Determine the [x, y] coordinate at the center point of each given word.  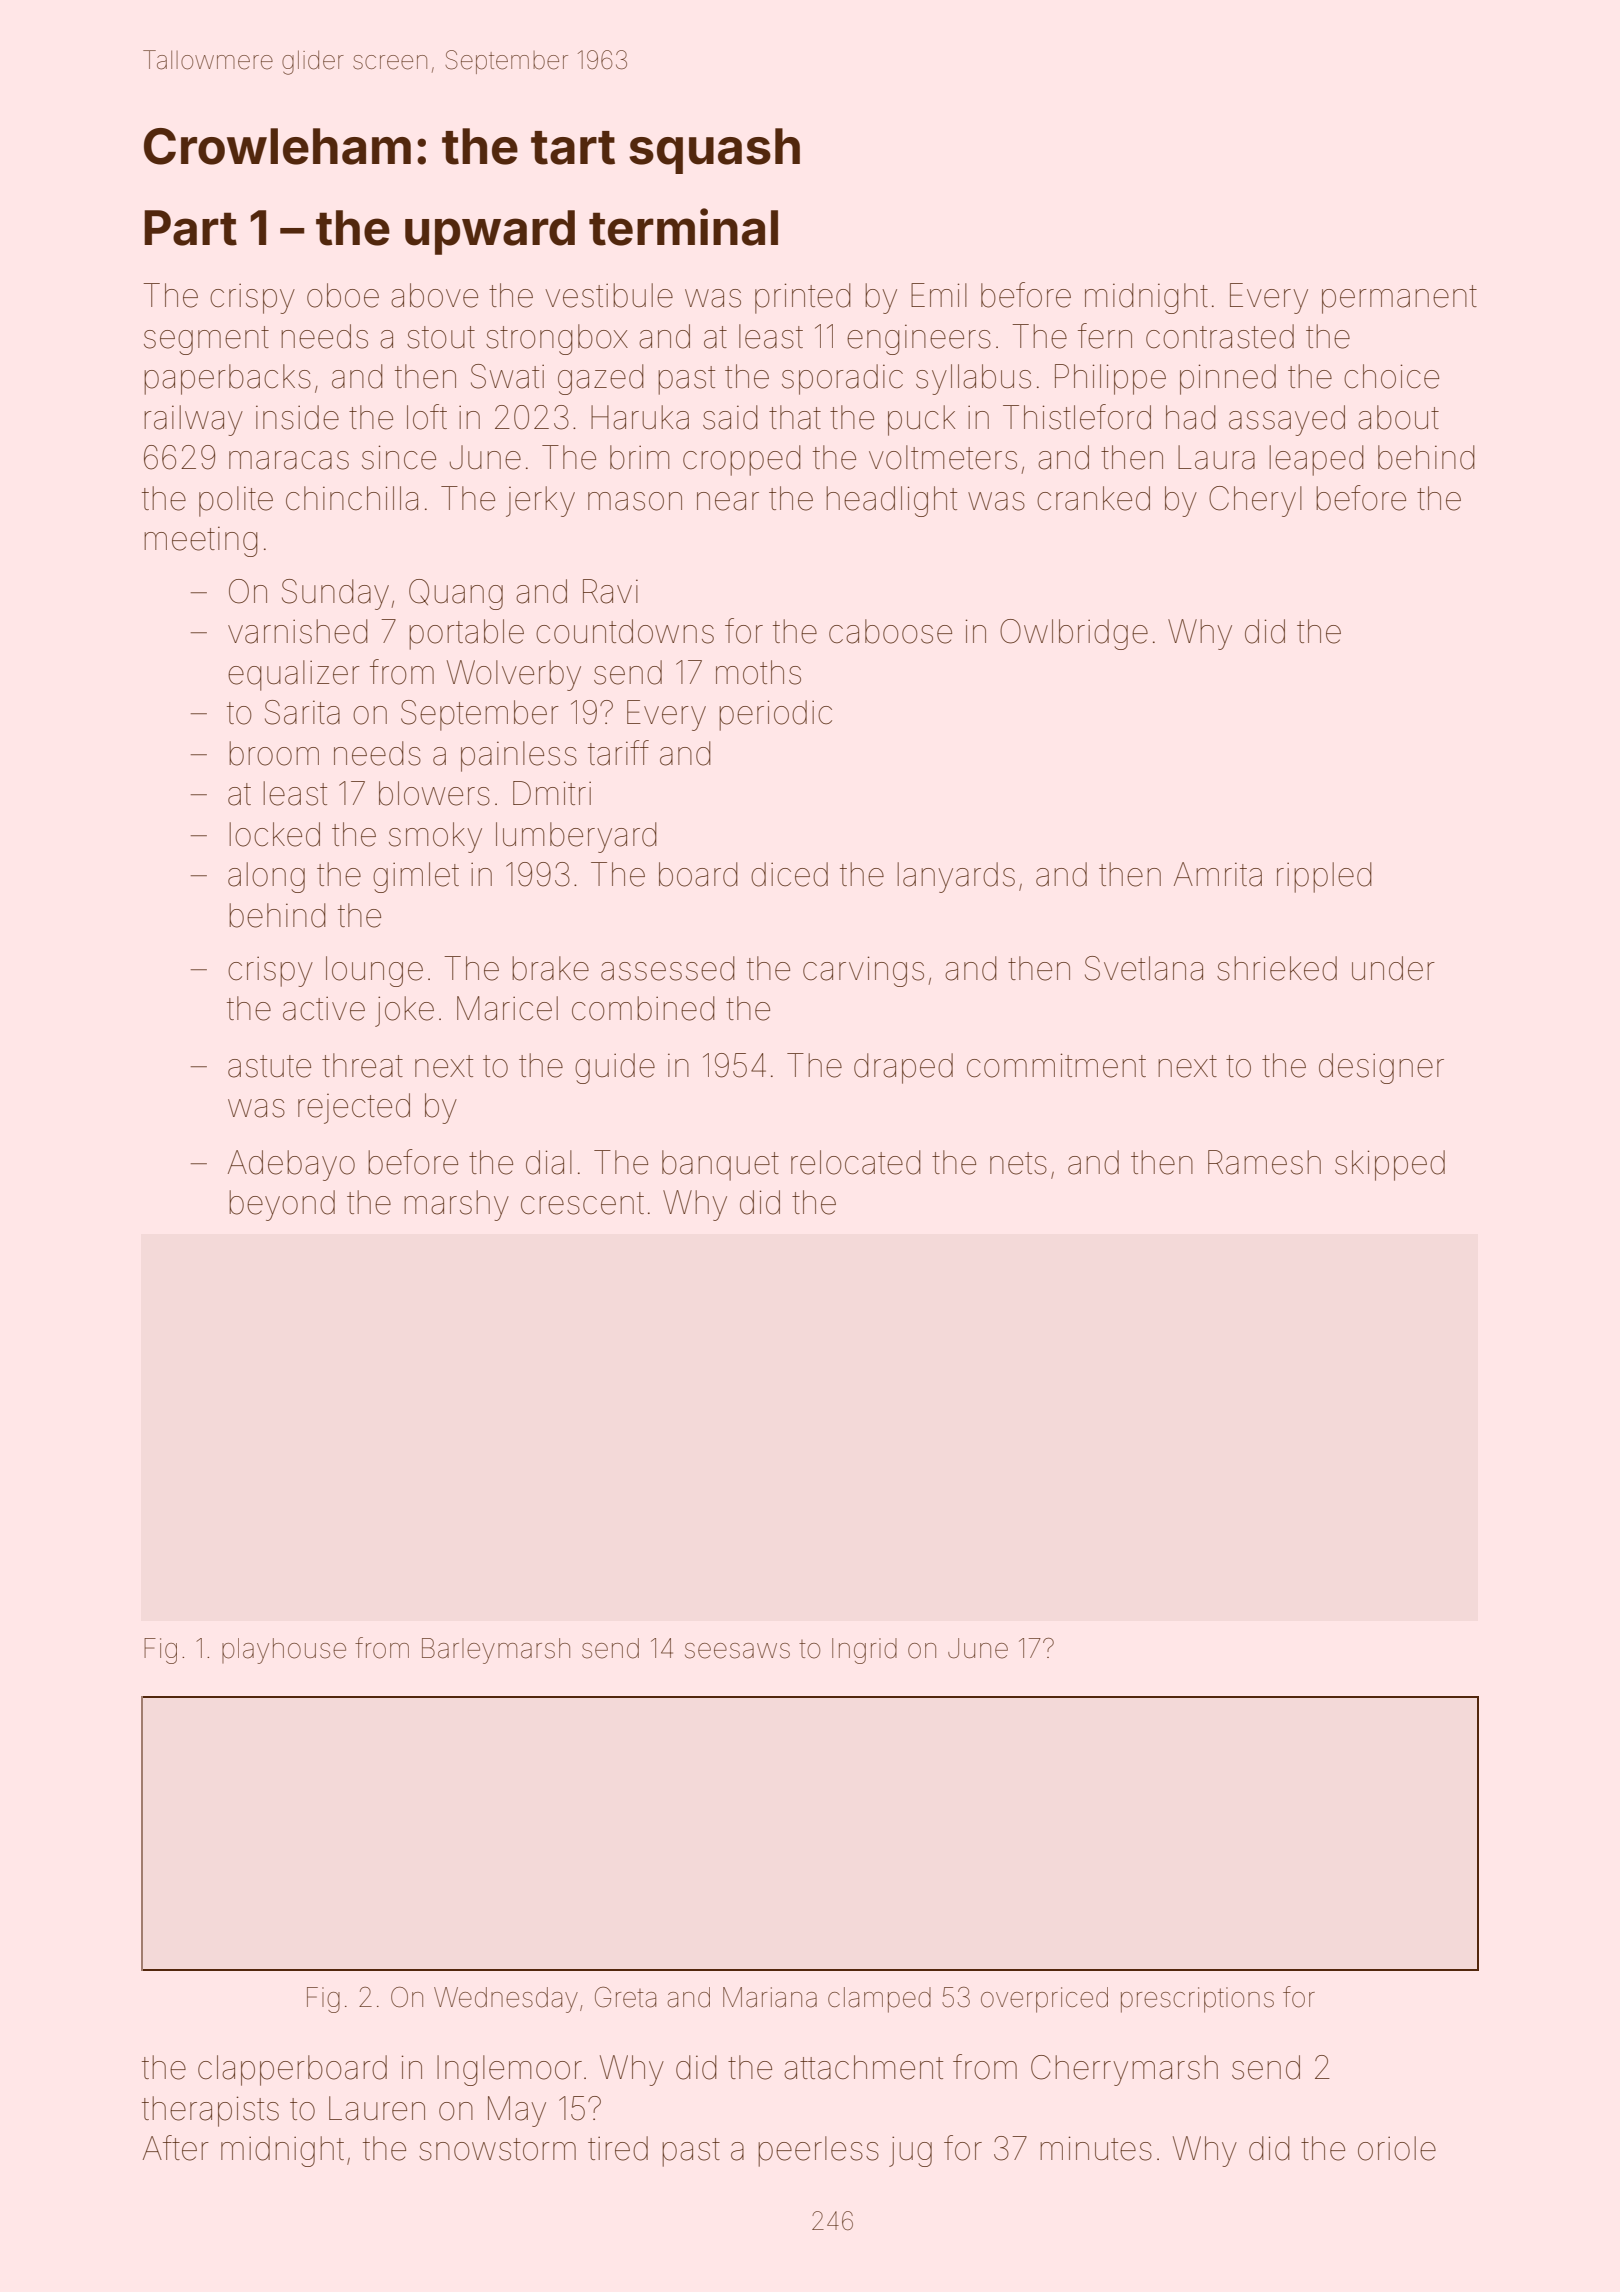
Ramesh [1264, 1162]
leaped [1316, 460]
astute [269, 1066]
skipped [1390, 1165]
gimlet [416, 877]
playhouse [284, 1651]
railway [193, 420]
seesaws [737, 1651]
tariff [618, 753]
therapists [210, 2111]
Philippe [1110, 379]
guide [615, 1068]
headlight [891, 501]
